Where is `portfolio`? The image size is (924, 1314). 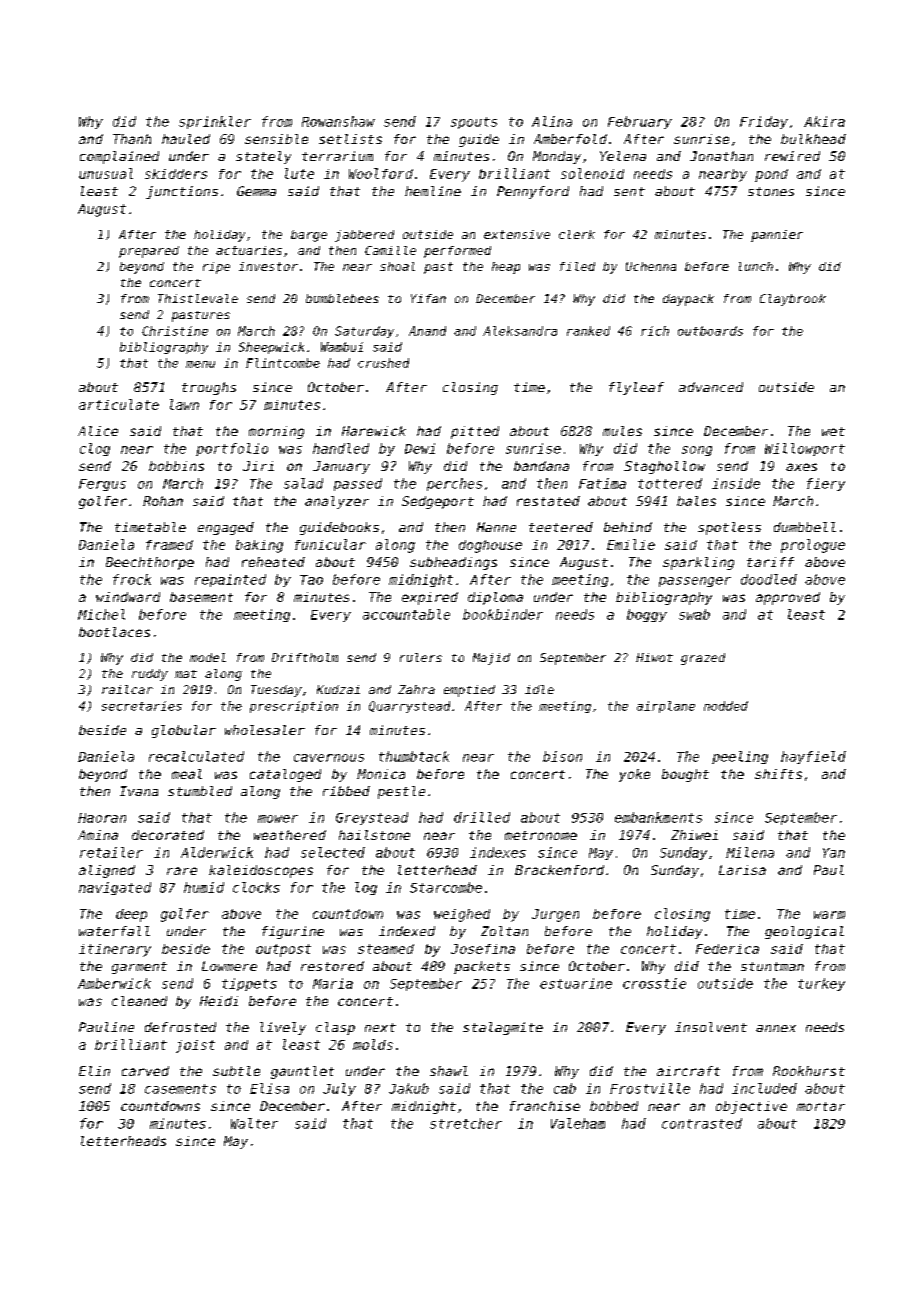 portfolio is located at coordinates (232, 449).
